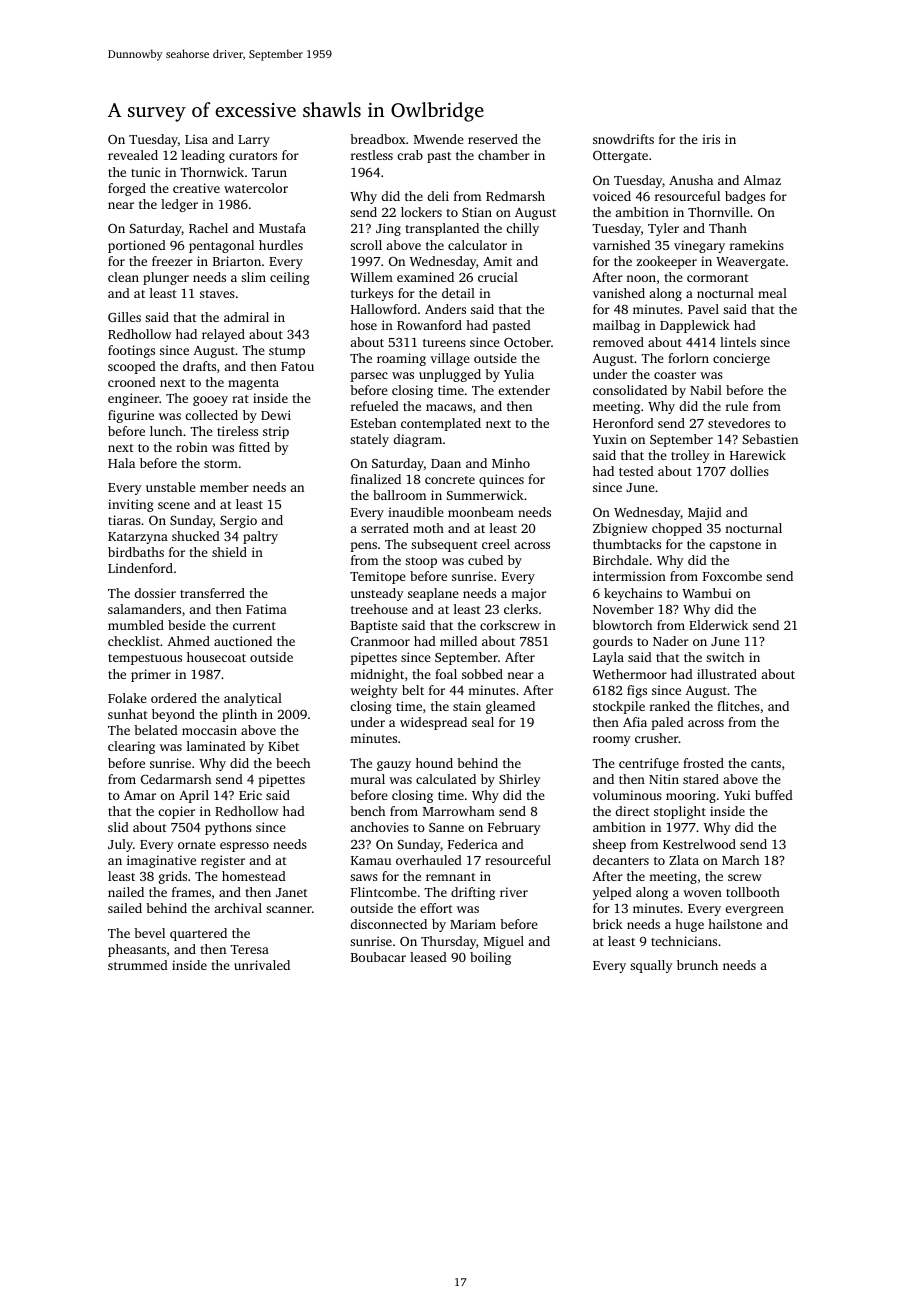  I want to click on nailed, so click(126, 892).
